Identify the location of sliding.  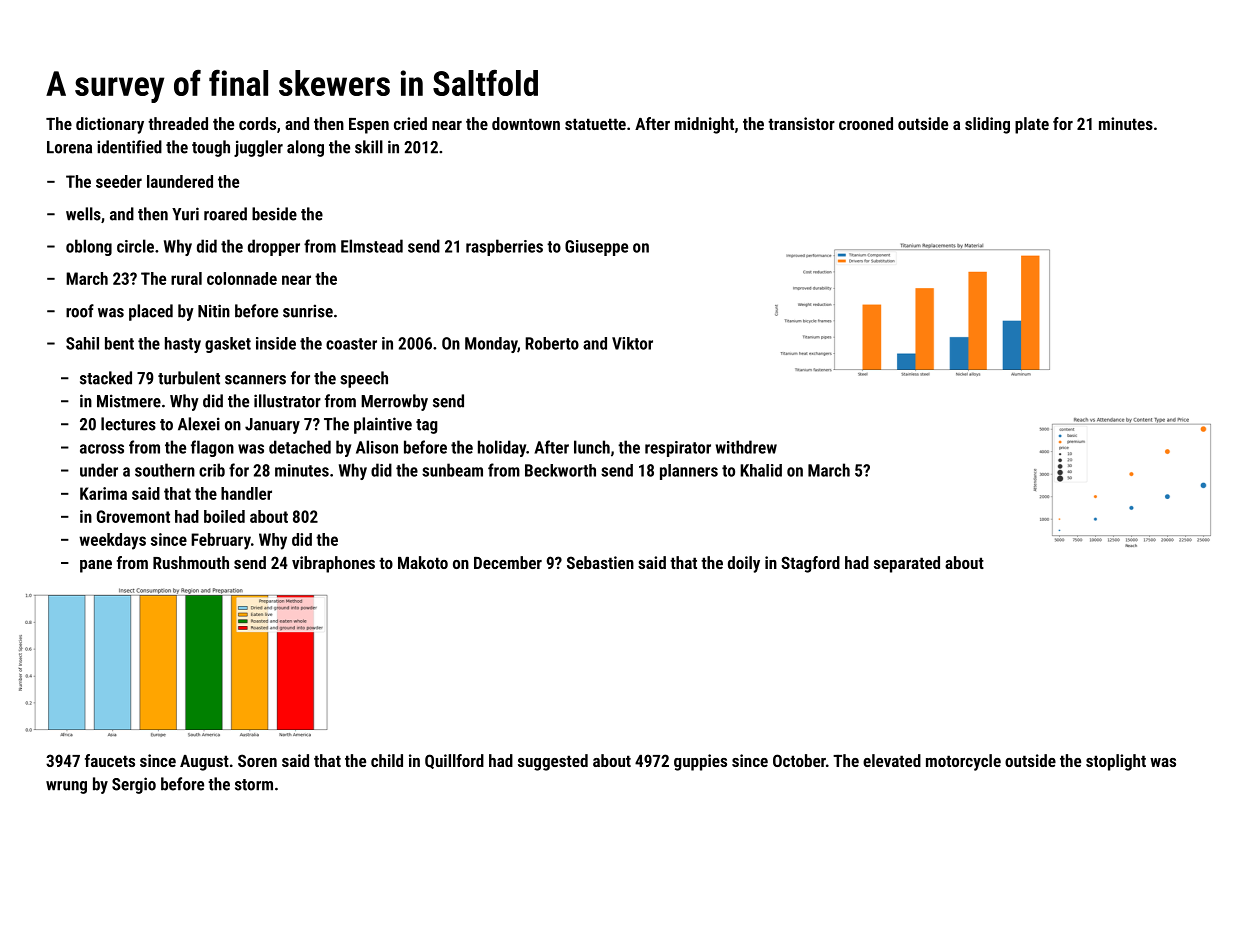
(987, 125).
